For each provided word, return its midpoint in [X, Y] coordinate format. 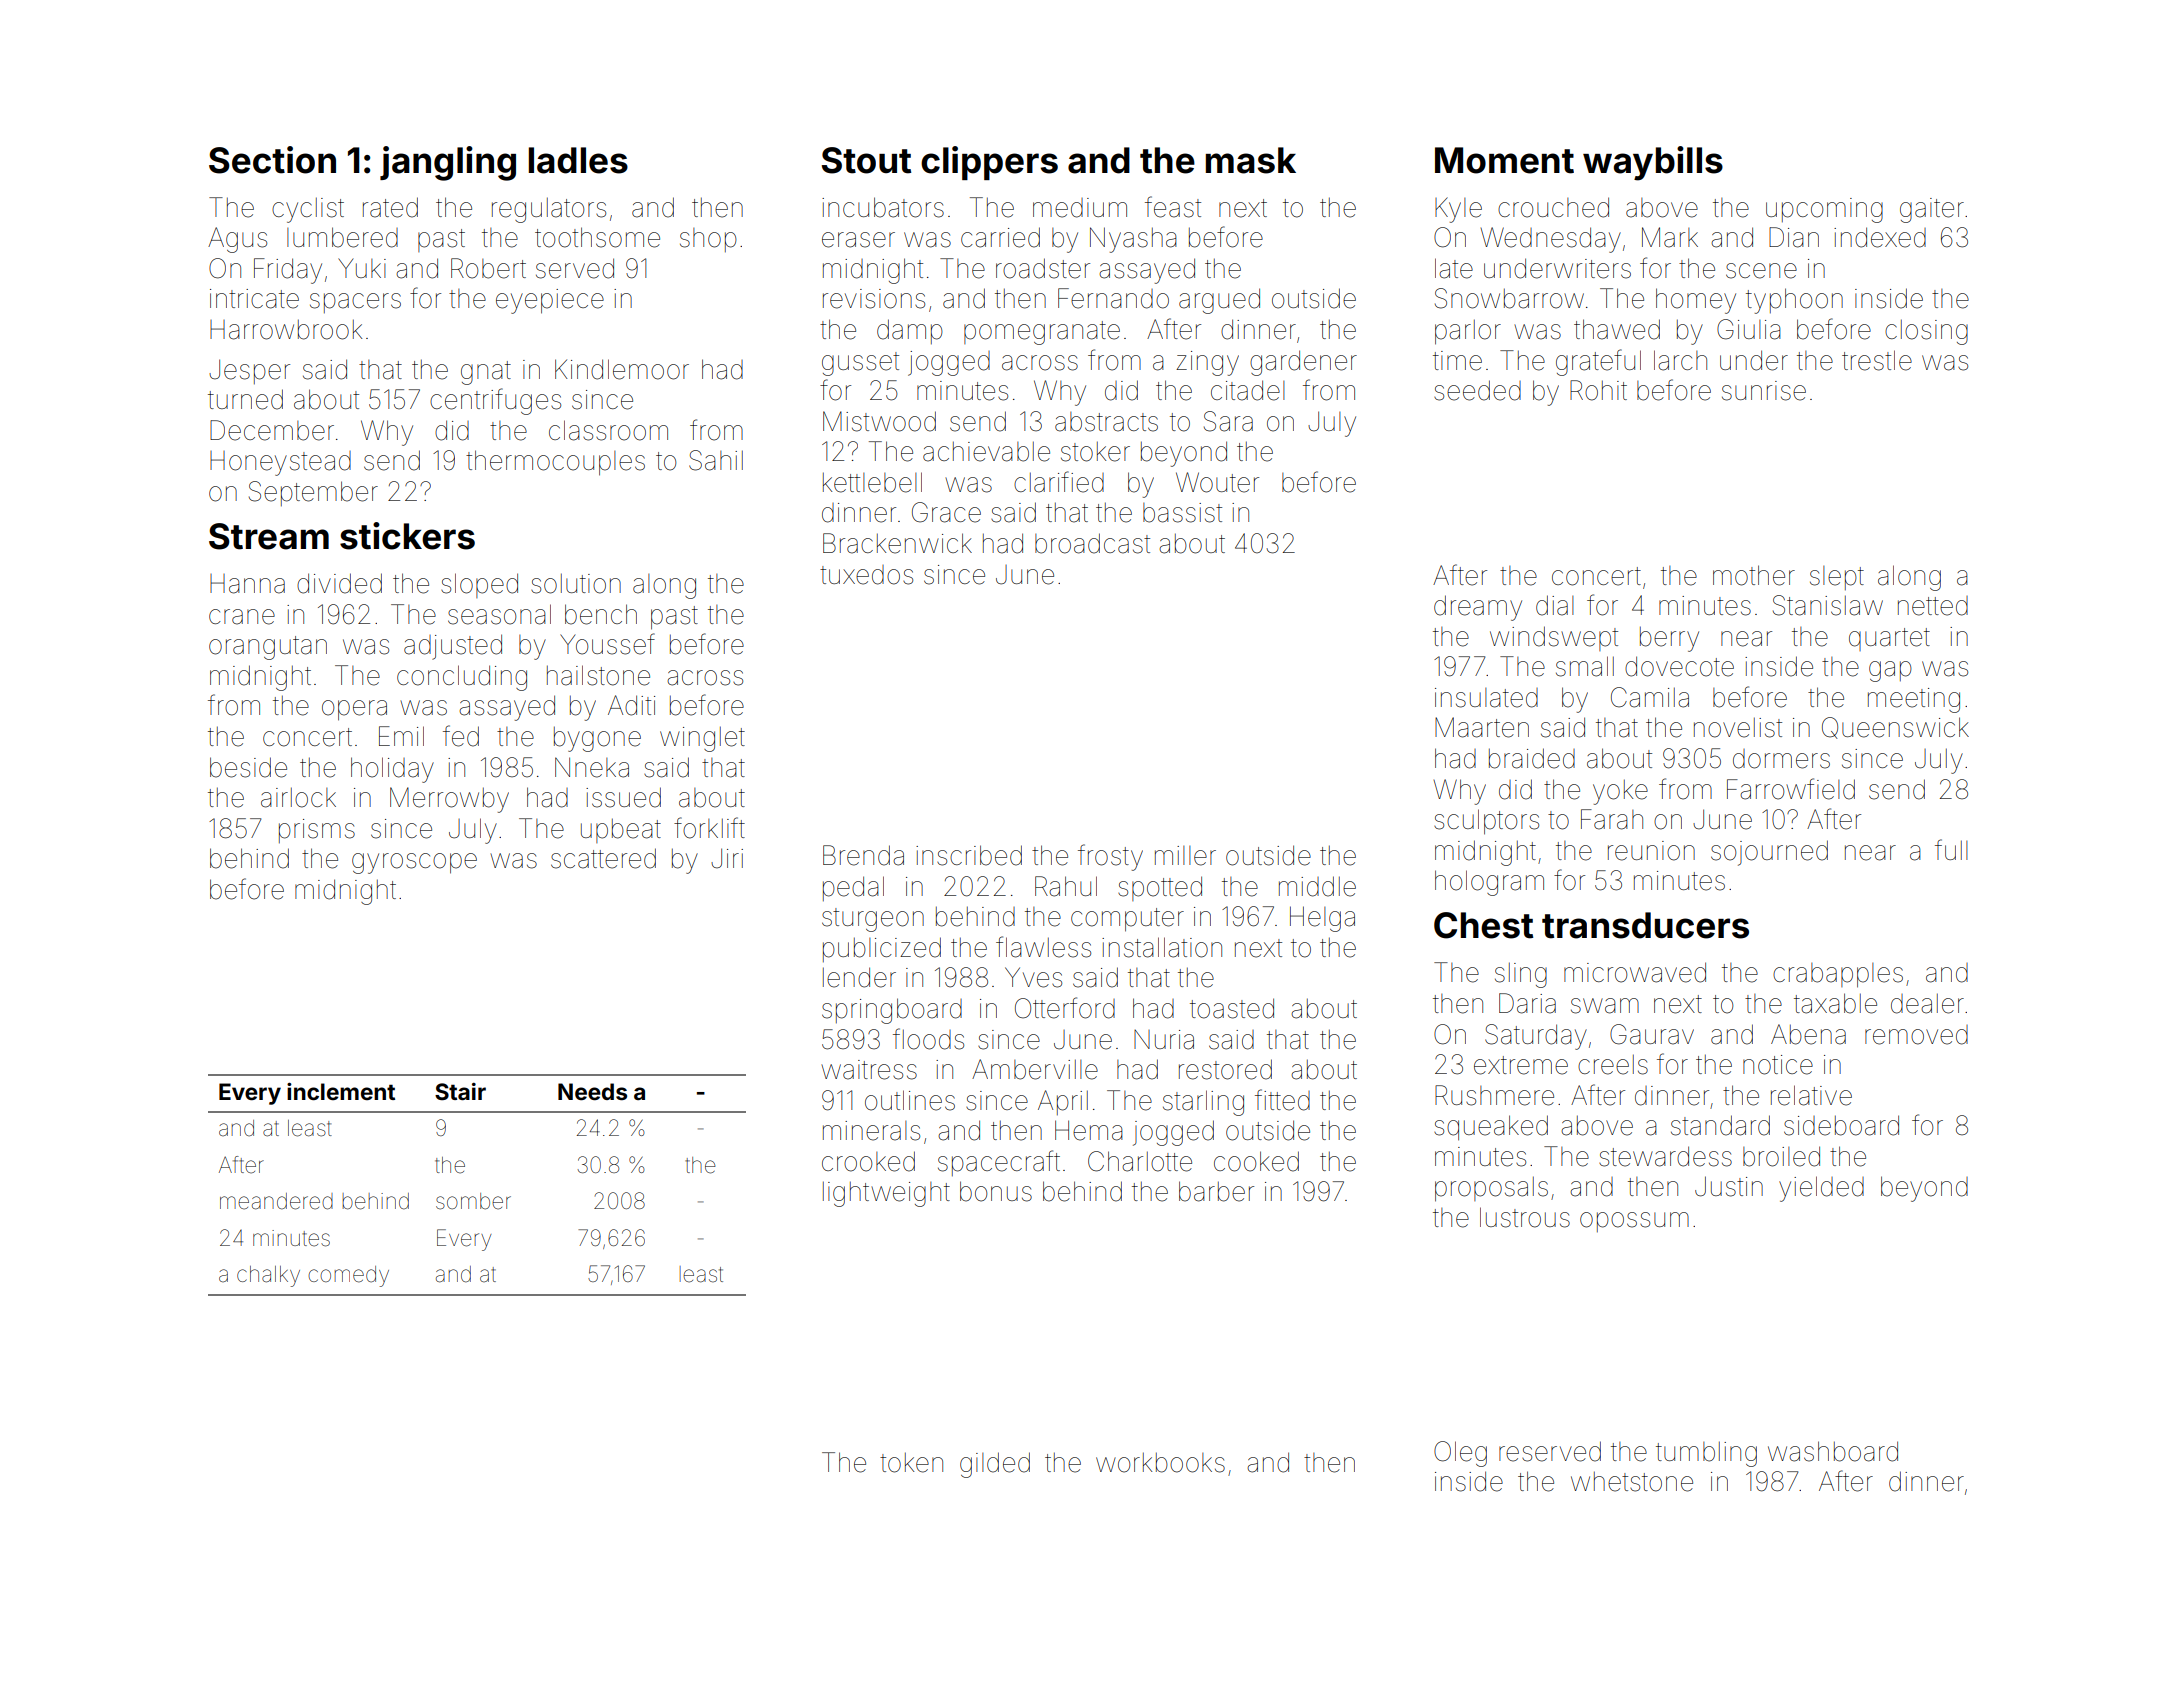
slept [1837, 578]
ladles [578, 160]
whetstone [1632, 1482]
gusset [860, 364]
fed [461, 736]
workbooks [1160, 1463]
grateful [1598, 362]
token [911, 1463]
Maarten [1482, 727]
